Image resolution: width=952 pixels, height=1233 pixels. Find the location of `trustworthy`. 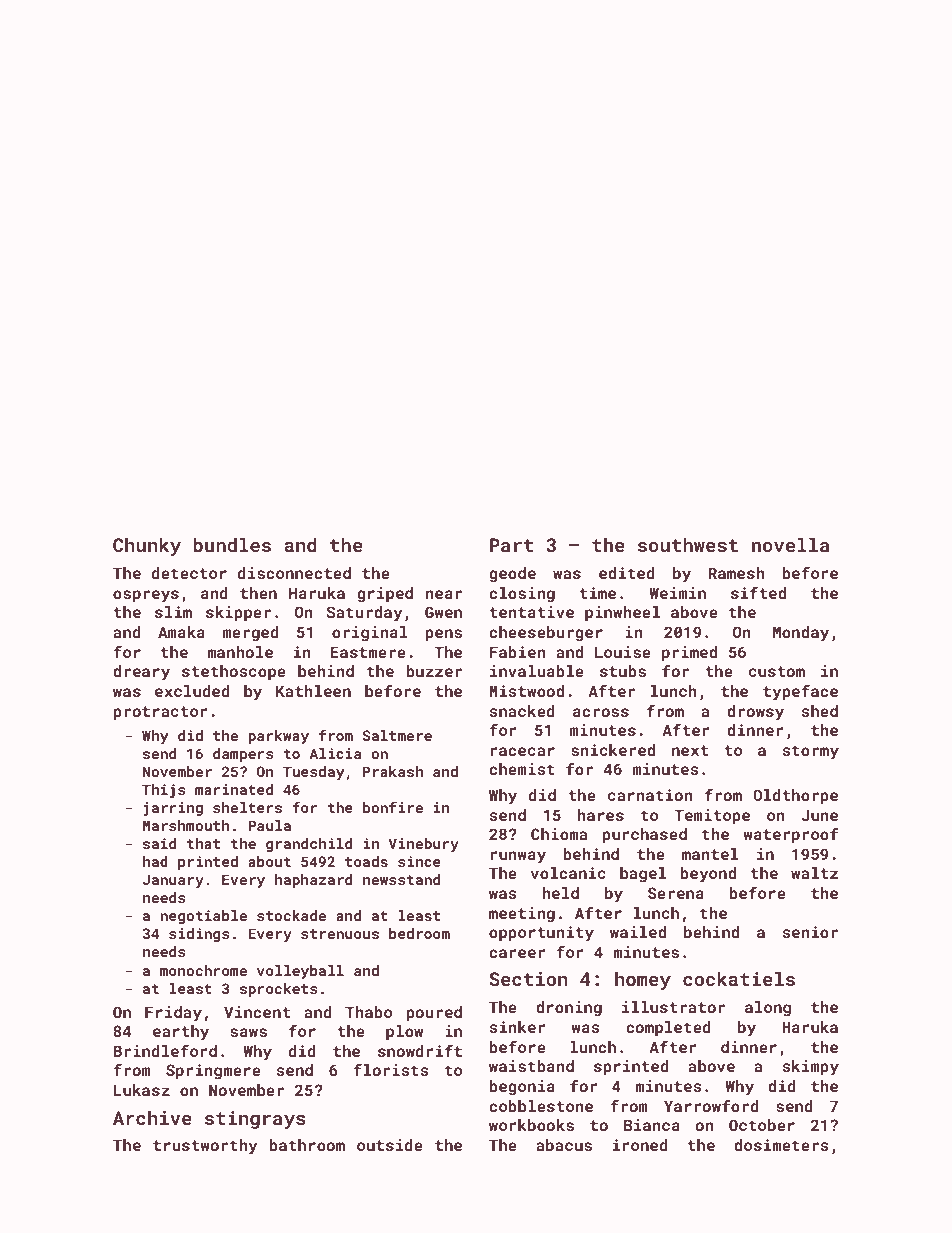

trustworthy is located at coordinates (205, 1147).
